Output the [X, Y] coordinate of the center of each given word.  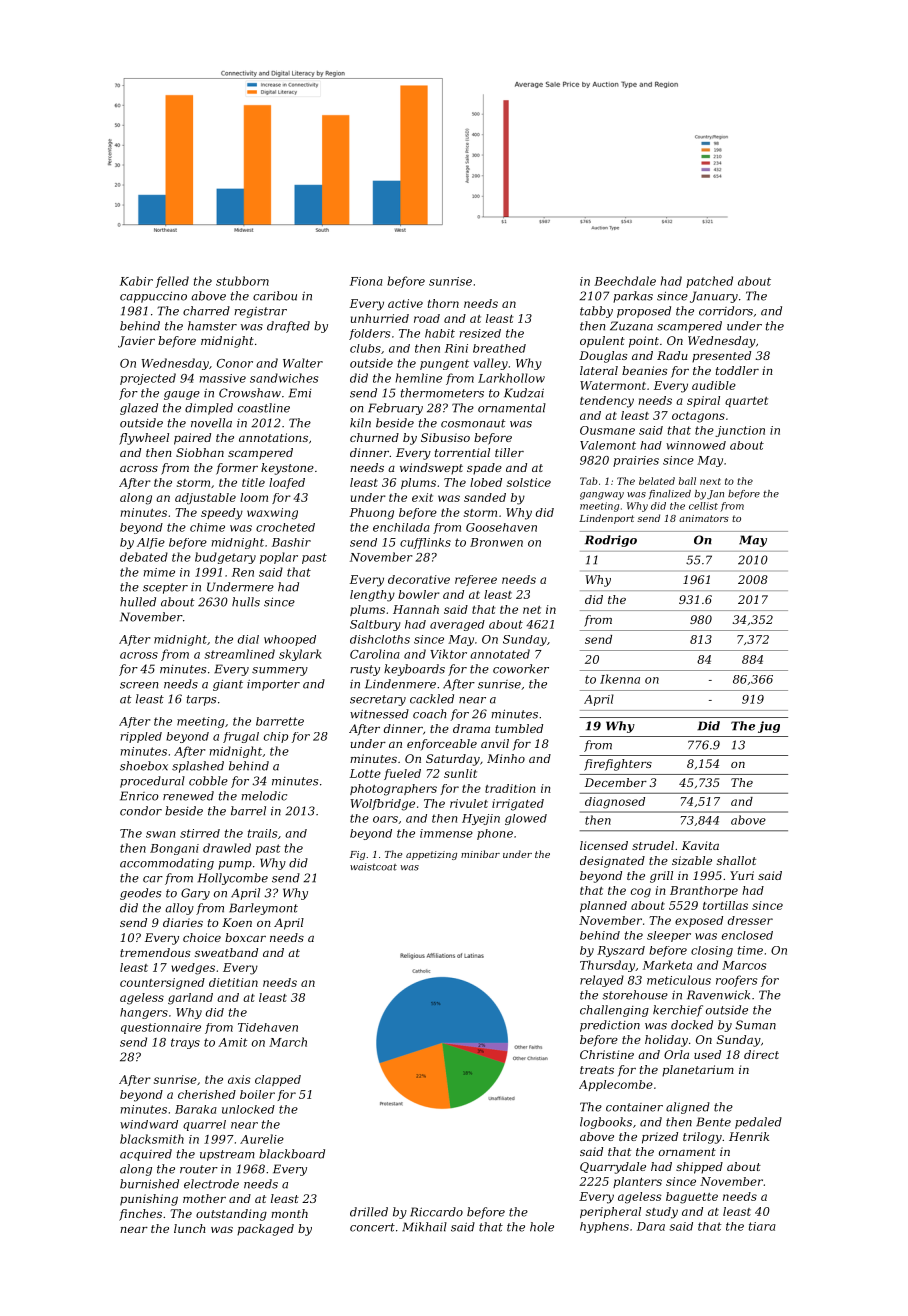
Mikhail [424, 1227]
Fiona [366, 281]
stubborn [242, 281]
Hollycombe [233, 879]
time [750, 950]
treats [597, 1070]
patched [709, 282]
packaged [265, 1230]
